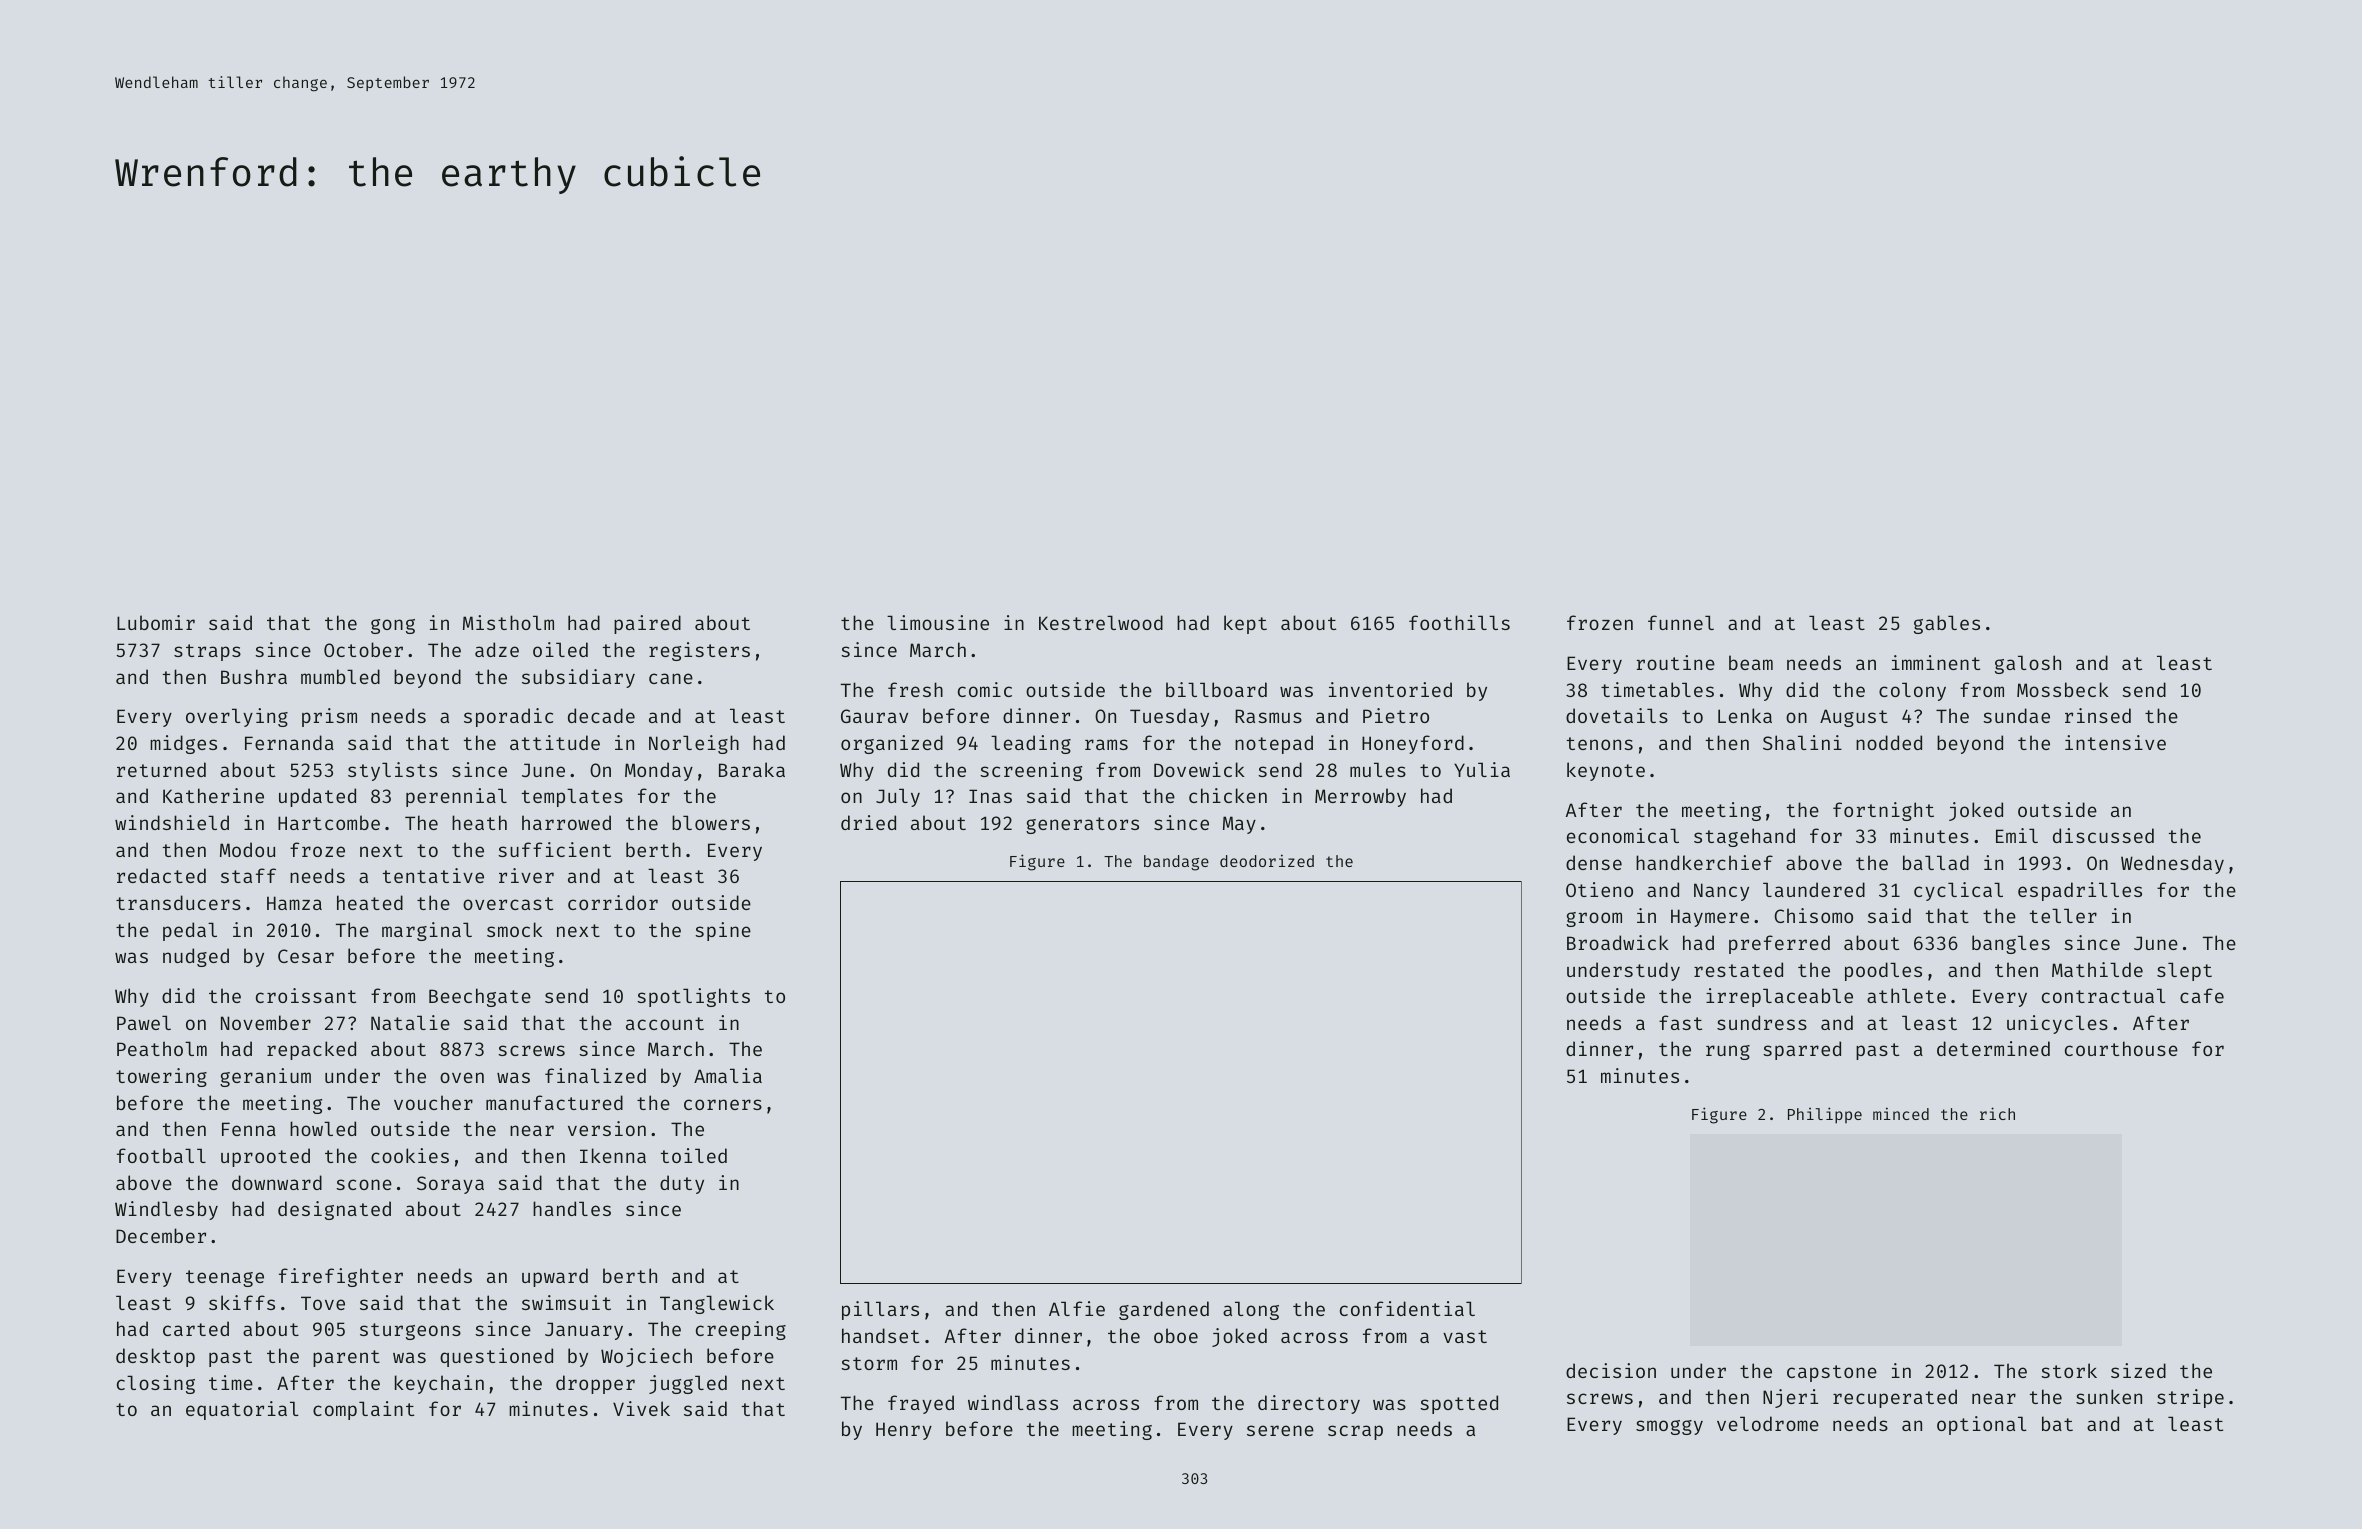 The image size is (2362, 1529). Describe the element at coordinates (1883, 811) in the document. I see `fortnight` at that location.
